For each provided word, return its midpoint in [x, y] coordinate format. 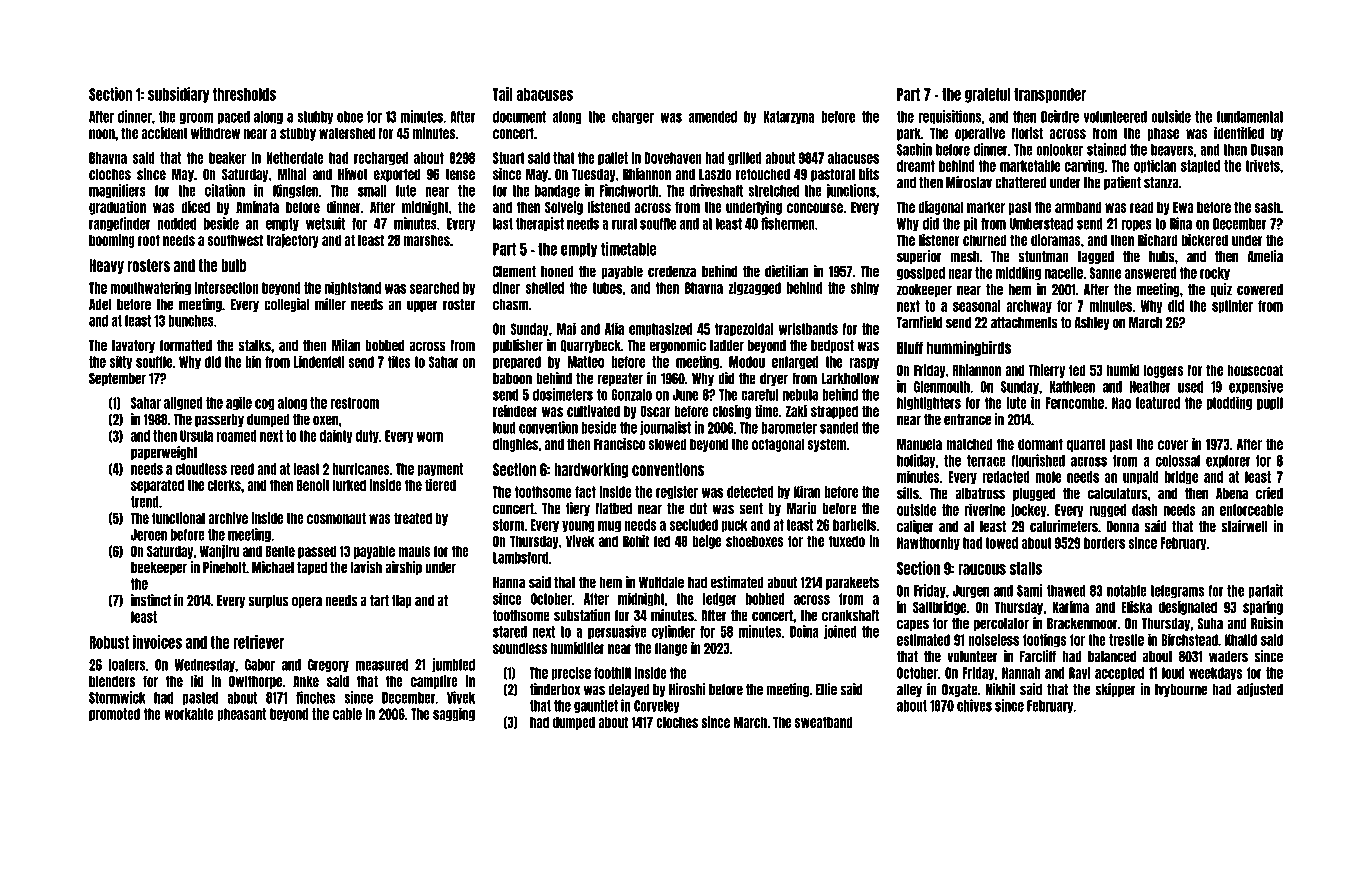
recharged [381, 159]
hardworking [591, 470]
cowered [1260, 290]
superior [919, 257]
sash [1267, 207]
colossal [1178, 461]
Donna [1123, 527]
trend [145, 502]
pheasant [241, 715]
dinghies [515, 445]
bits [869, 174]
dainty [336, 436]
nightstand [353, 288]
